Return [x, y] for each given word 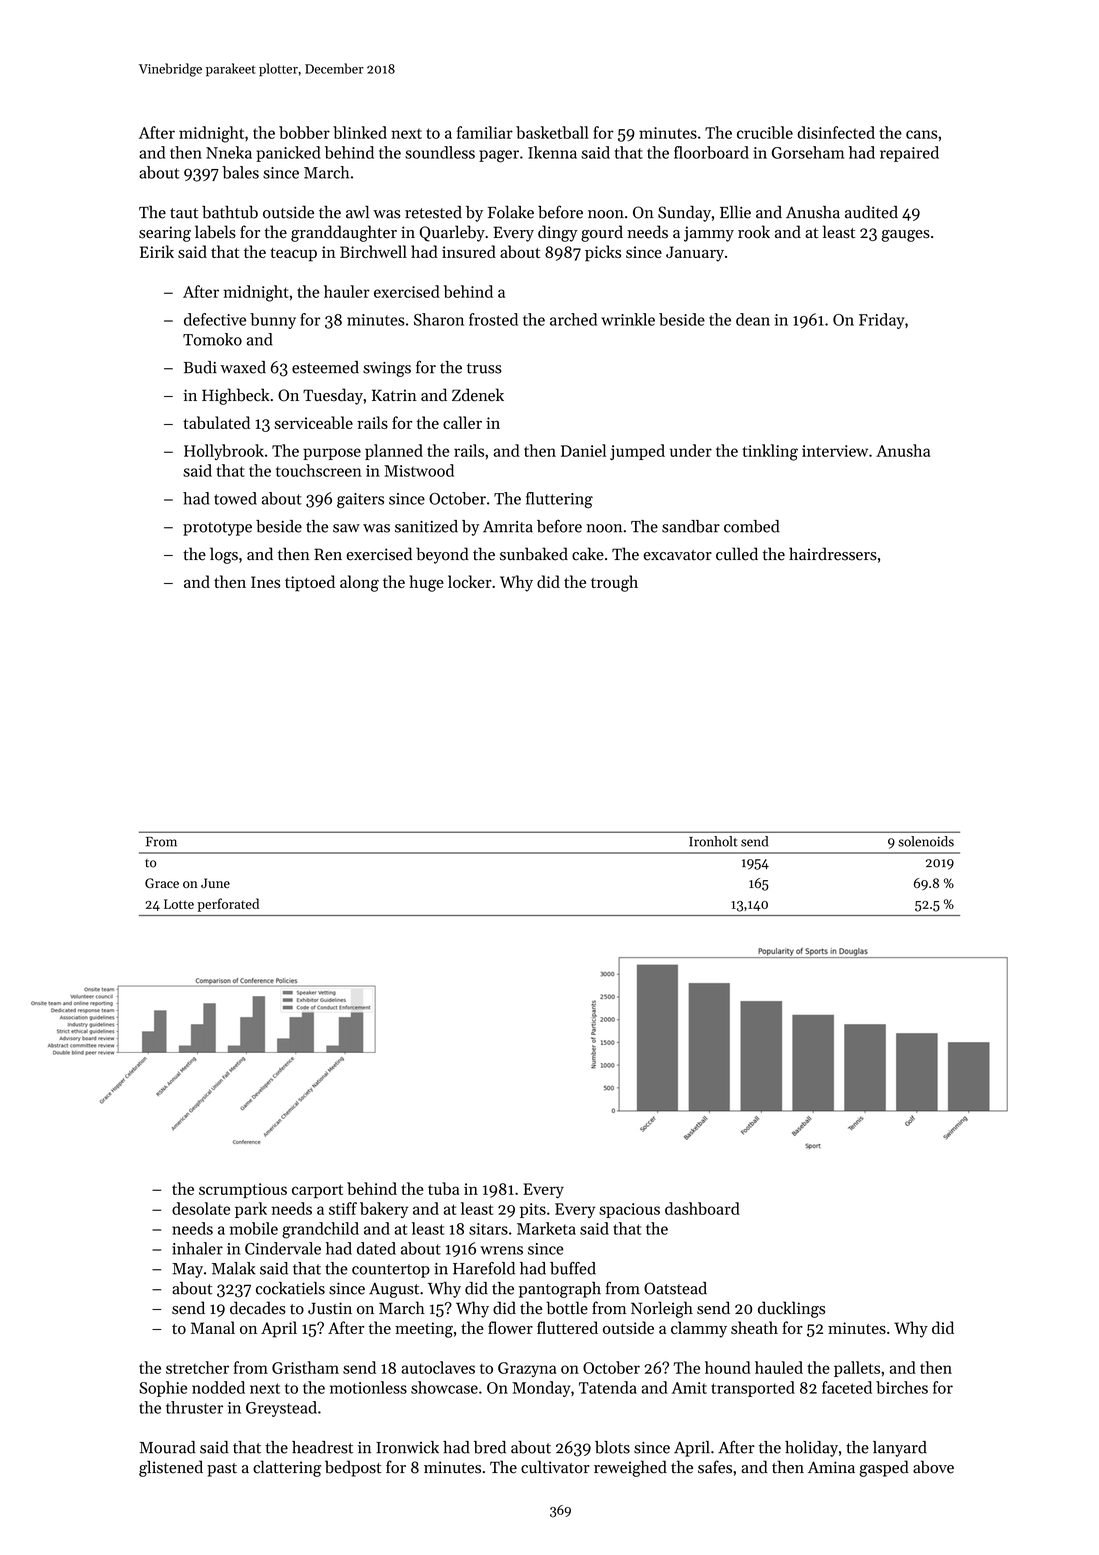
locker [470, 581]
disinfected [836, 132]
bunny [273, 321]
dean [753, 319]
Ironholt [713, 841]
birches [902, 1387]
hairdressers [833, 554]
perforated [228, 905]
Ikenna [552, 152]
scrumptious [243, 1190]
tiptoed [310, 583]
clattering [287, 1468]
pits [533, 1210]
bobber [304, 132]
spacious [629, 1210]
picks [603, 253]
